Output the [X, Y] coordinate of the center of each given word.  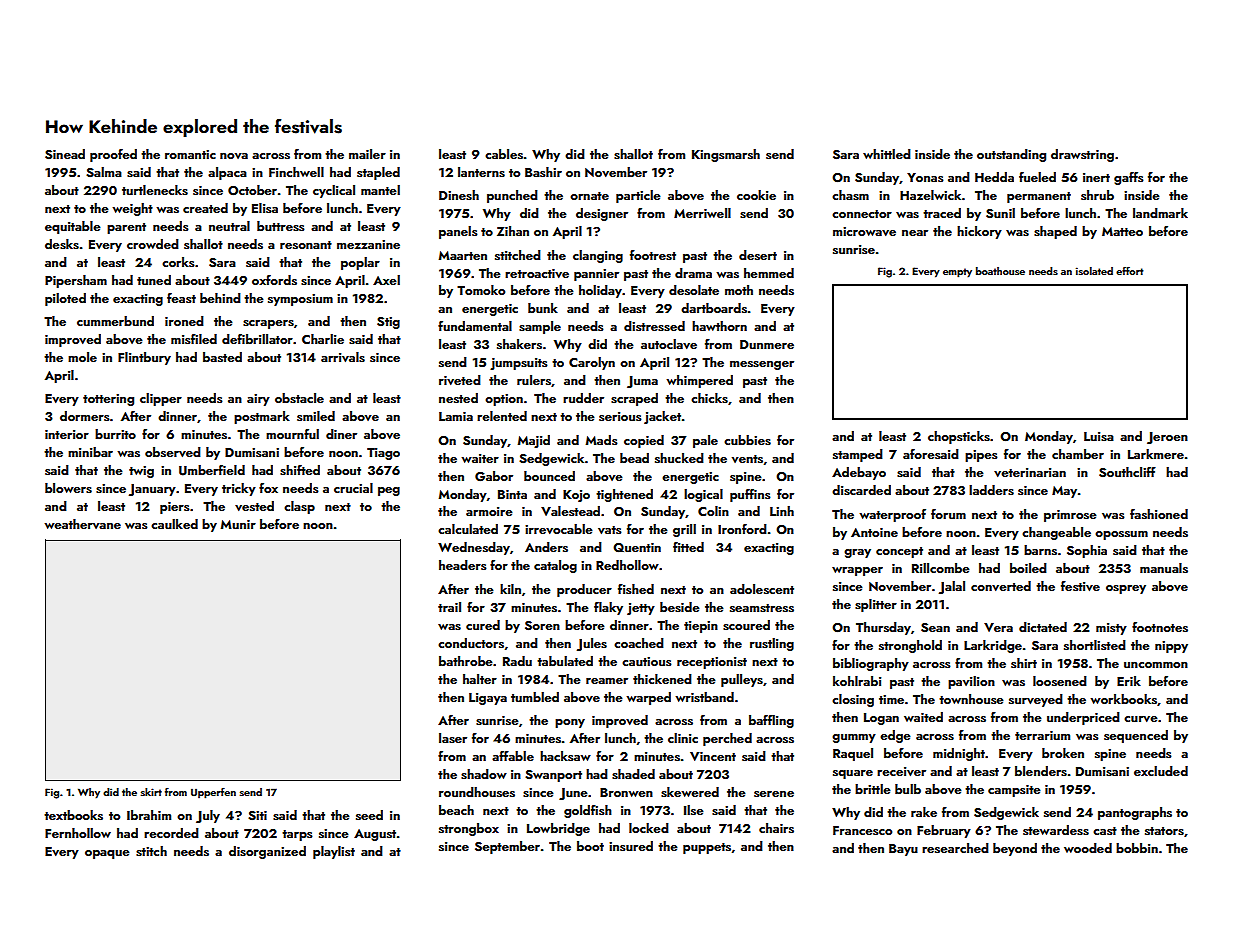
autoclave [669, 344]
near [915, 233]
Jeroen [1167, 438]
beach [456, 810]
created [205, 208]
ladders [991, 490]
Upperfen [213, 793]
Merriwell [702, 213]
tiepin [701, 627]
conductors [471, 643]
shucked [679, 458]
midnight [959, 754]
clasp [299, 507]
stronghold [910, 646]
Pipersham [76, 281]
